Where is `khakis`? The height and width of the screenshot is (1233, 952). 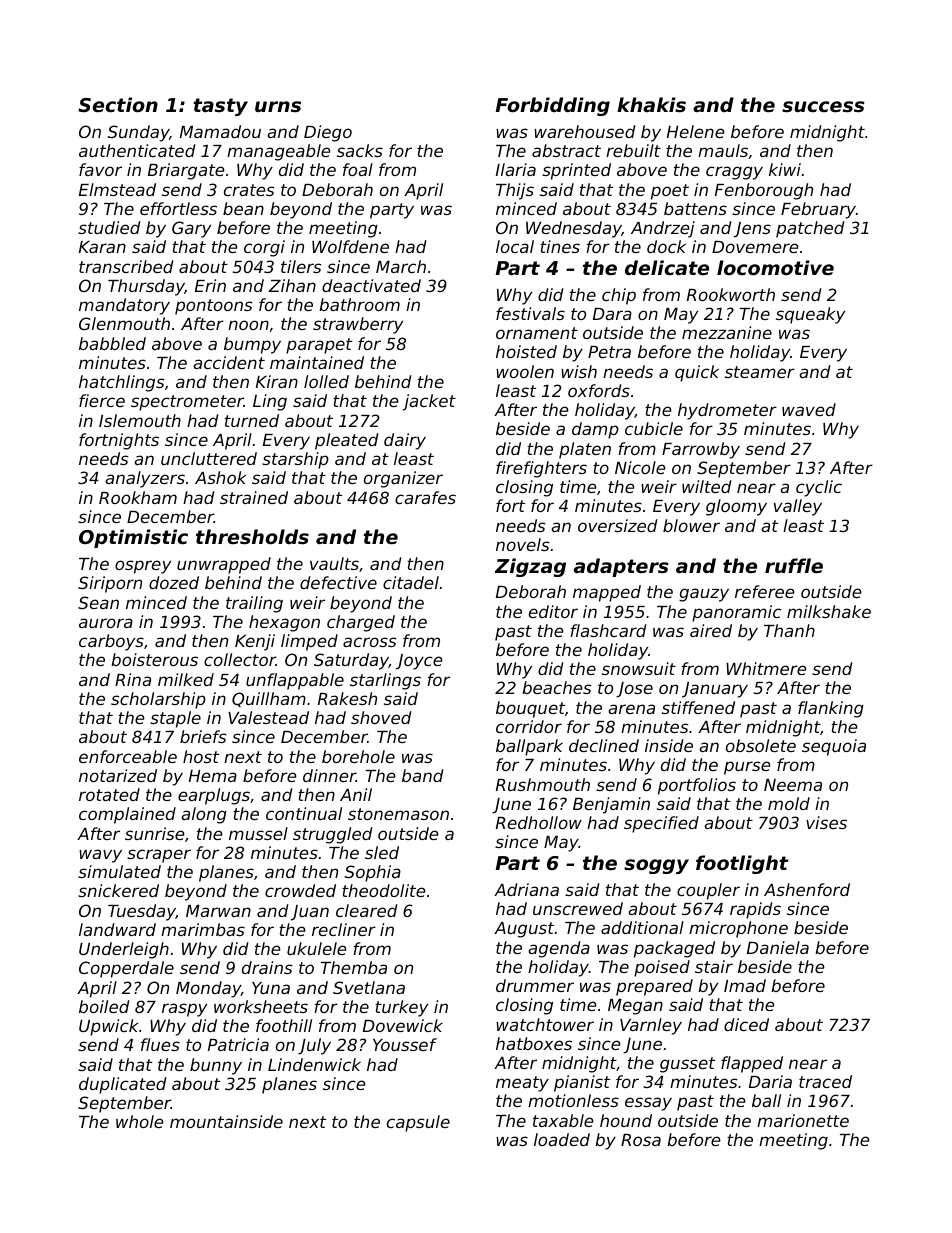 khakis is located at coordinates (651, 104).
